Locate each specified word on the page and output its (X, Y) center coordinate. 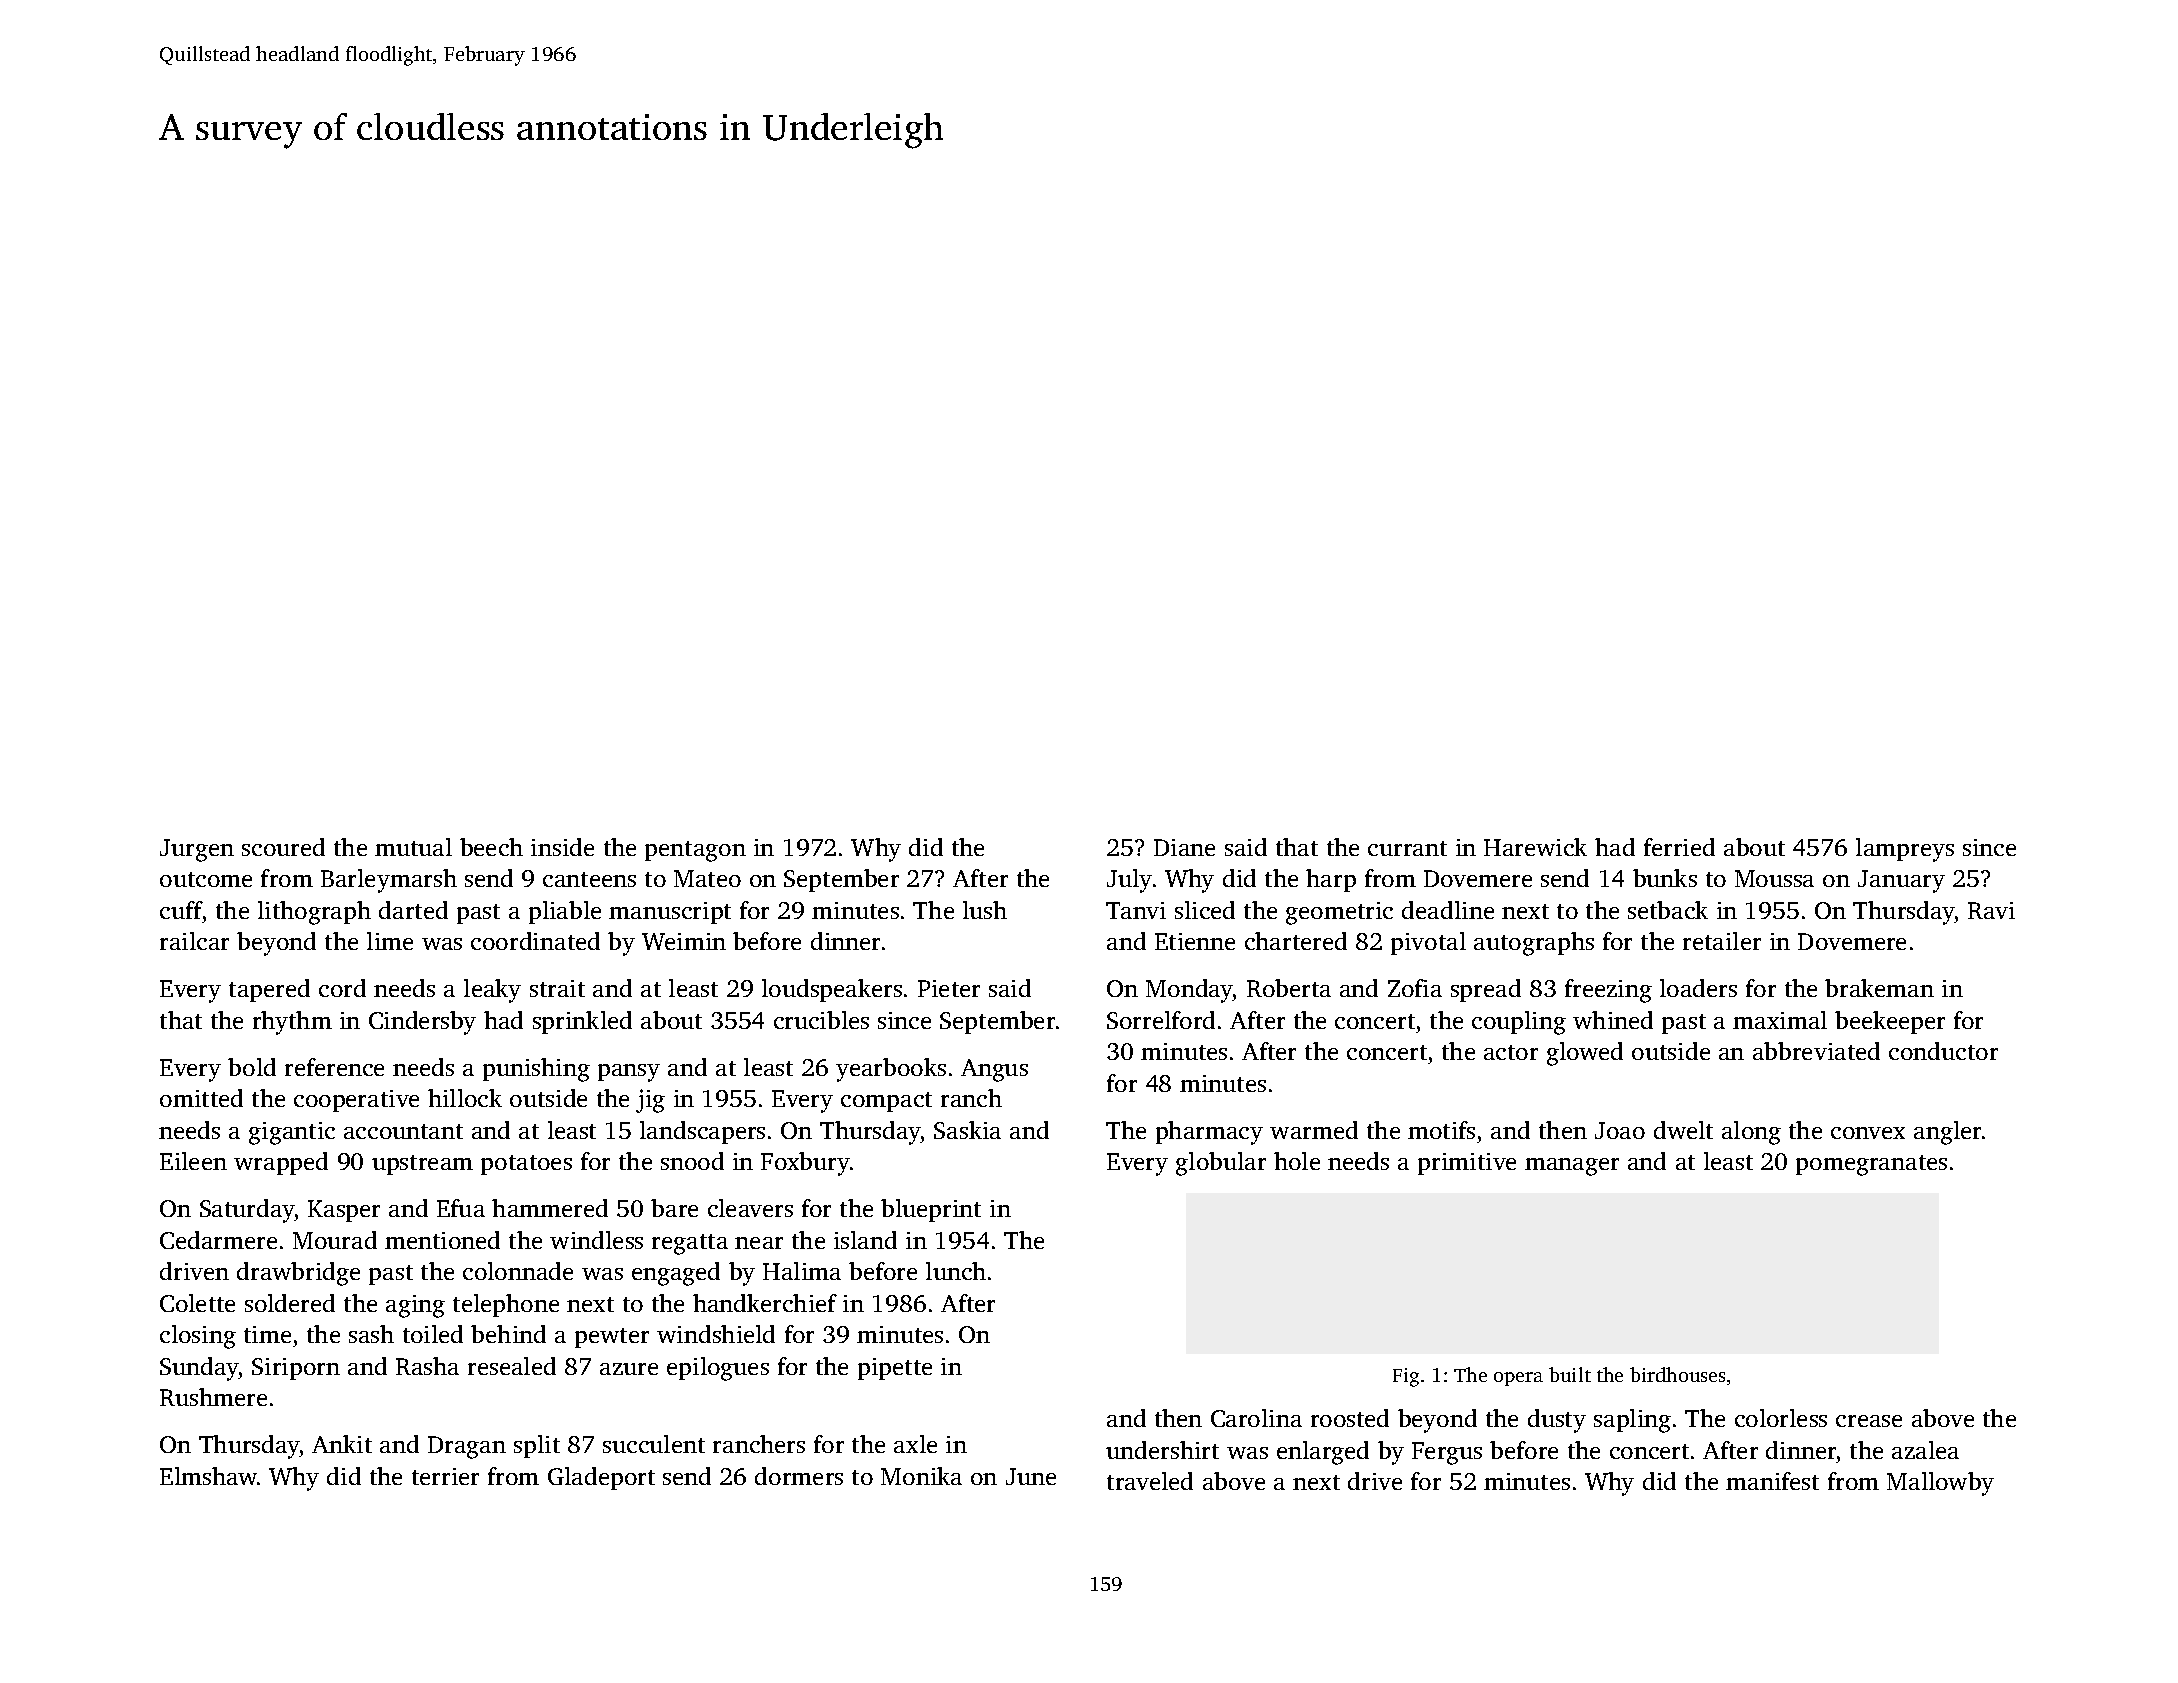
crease (1869, 1421)
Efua (461, 1208)
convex (1868, 1133)
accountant (403, 1131)
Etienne (1195, 941)
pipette (895, 1369)
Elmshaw (208, 1476)
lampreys (1905, 850)
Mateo (707, 878)
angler (1947, 1133)
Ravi (1991, 910)
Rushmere (213, 1397)
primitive (1467, 1164)
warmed (1314, 1130)
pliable (565, 912)
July (1129, 881)
